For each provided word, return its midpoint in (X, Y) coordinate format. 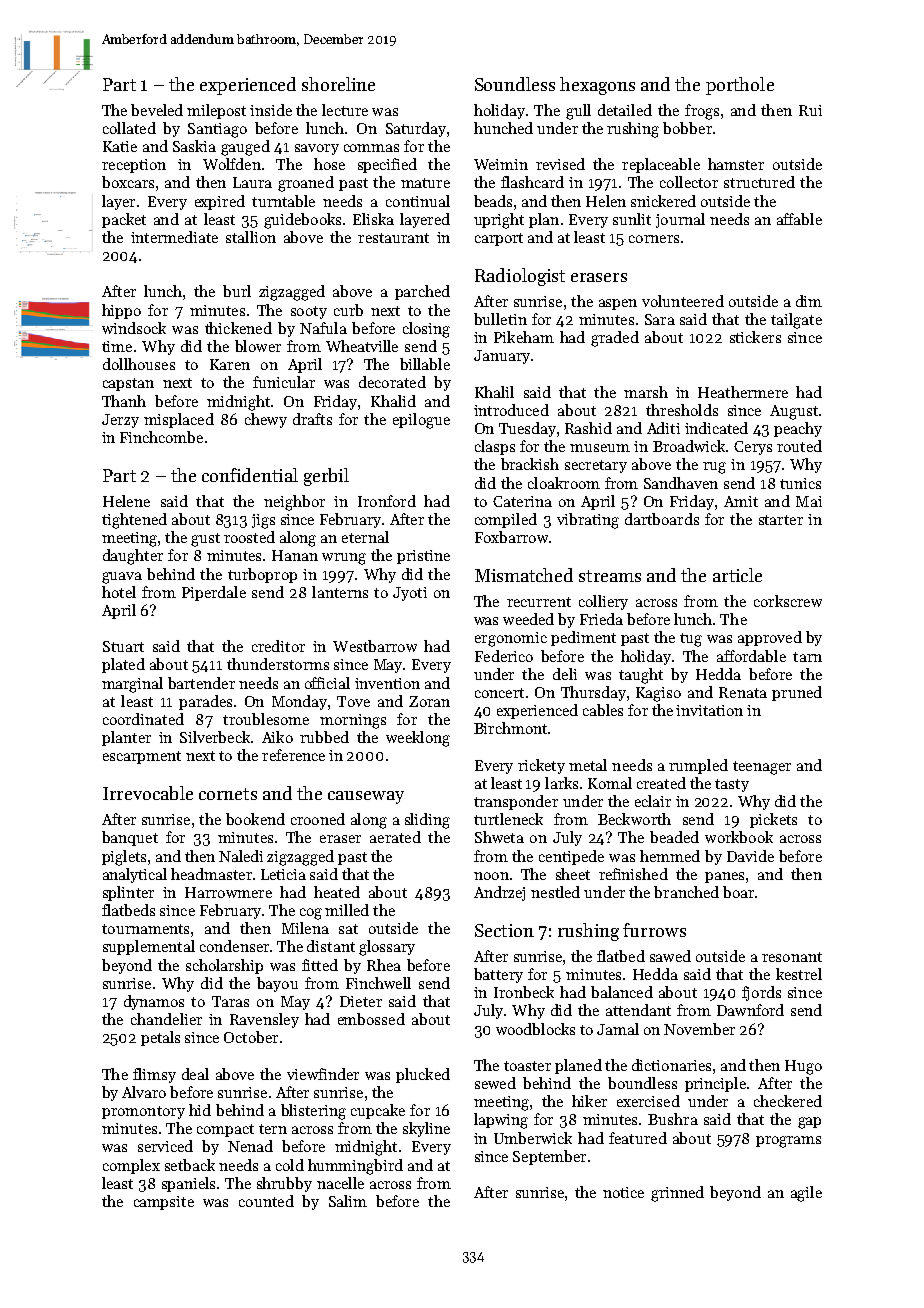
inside (271, 110)
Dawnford (750, 1010)
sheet (573, 874)
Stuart (123, 646)
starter (781, 520)
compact (225, 1130)
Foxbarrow (511, 537)
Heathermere (743, 392)
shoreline (338, 84)
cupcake (378, 1111)
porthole (740, 86)
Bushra (673, 1119)
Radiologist (520, 277)
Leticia (283, 874)
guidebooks (302, 221)
